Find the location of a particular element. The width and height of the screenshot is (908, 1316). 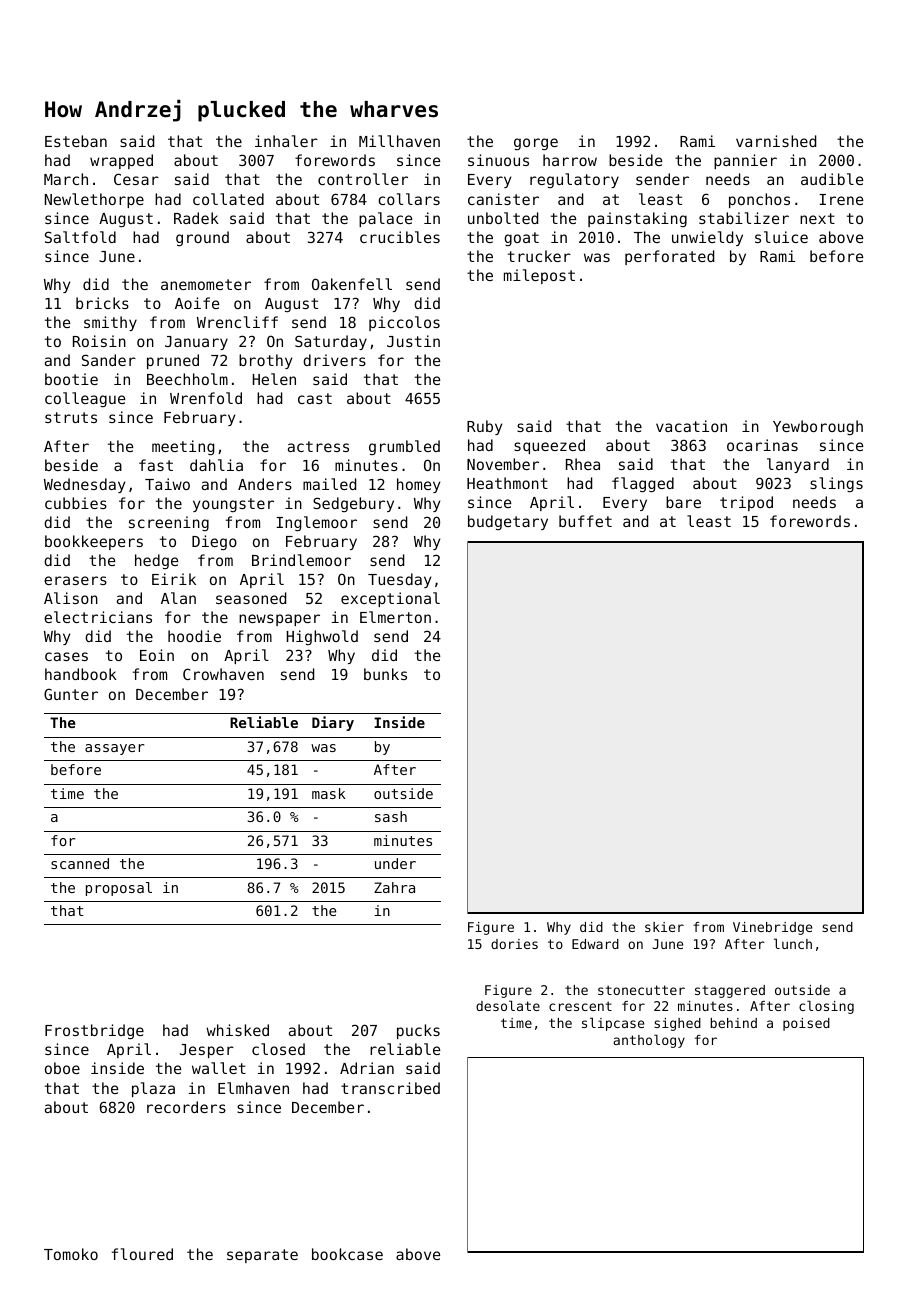

inhaler is located at coordinates (286, 141).
